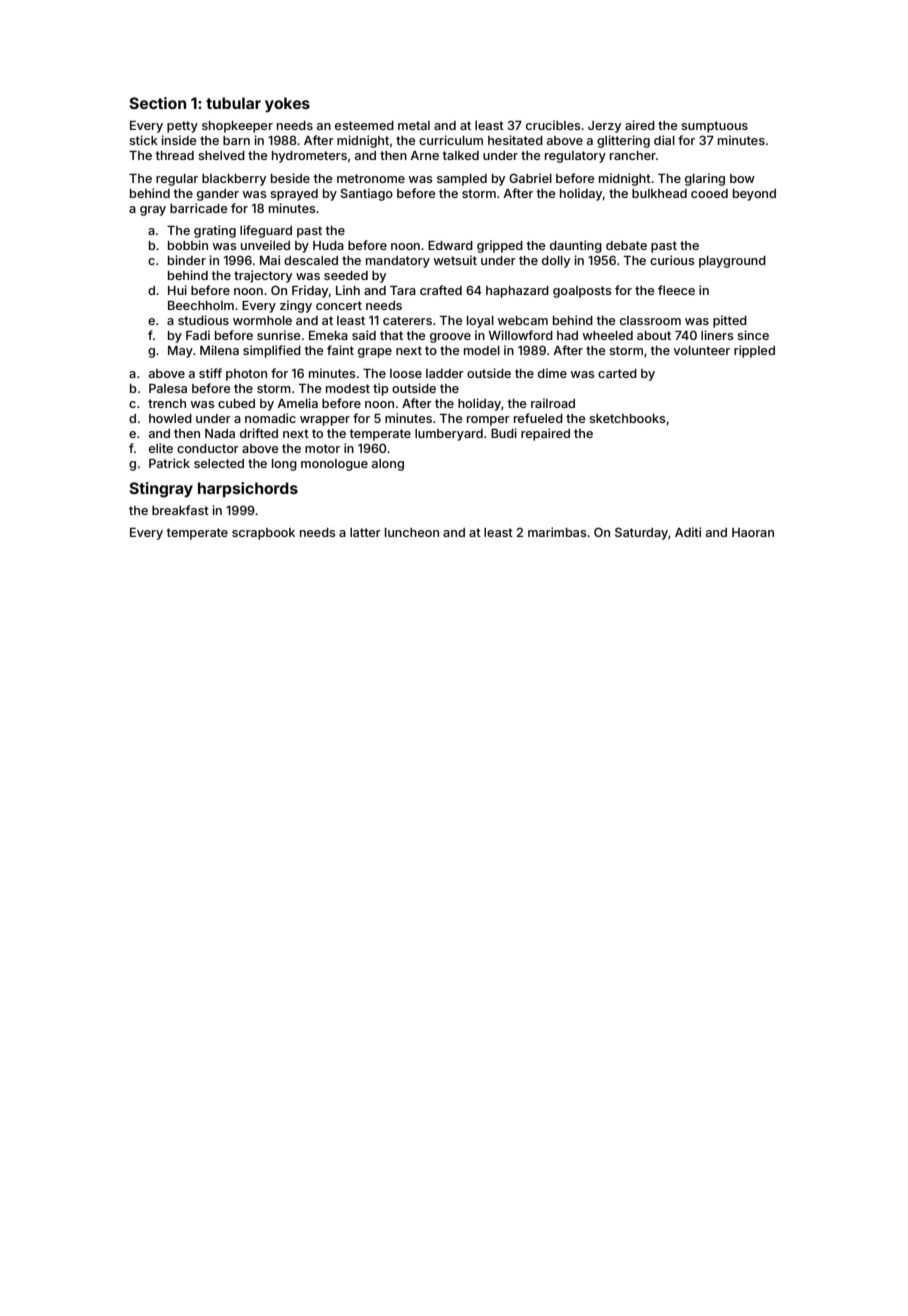 Image resolution: width=908 pixels, height=1316 pixels. Describe the element at coordinates (348, 388) in the screenshot. I see `modest` at that location.
